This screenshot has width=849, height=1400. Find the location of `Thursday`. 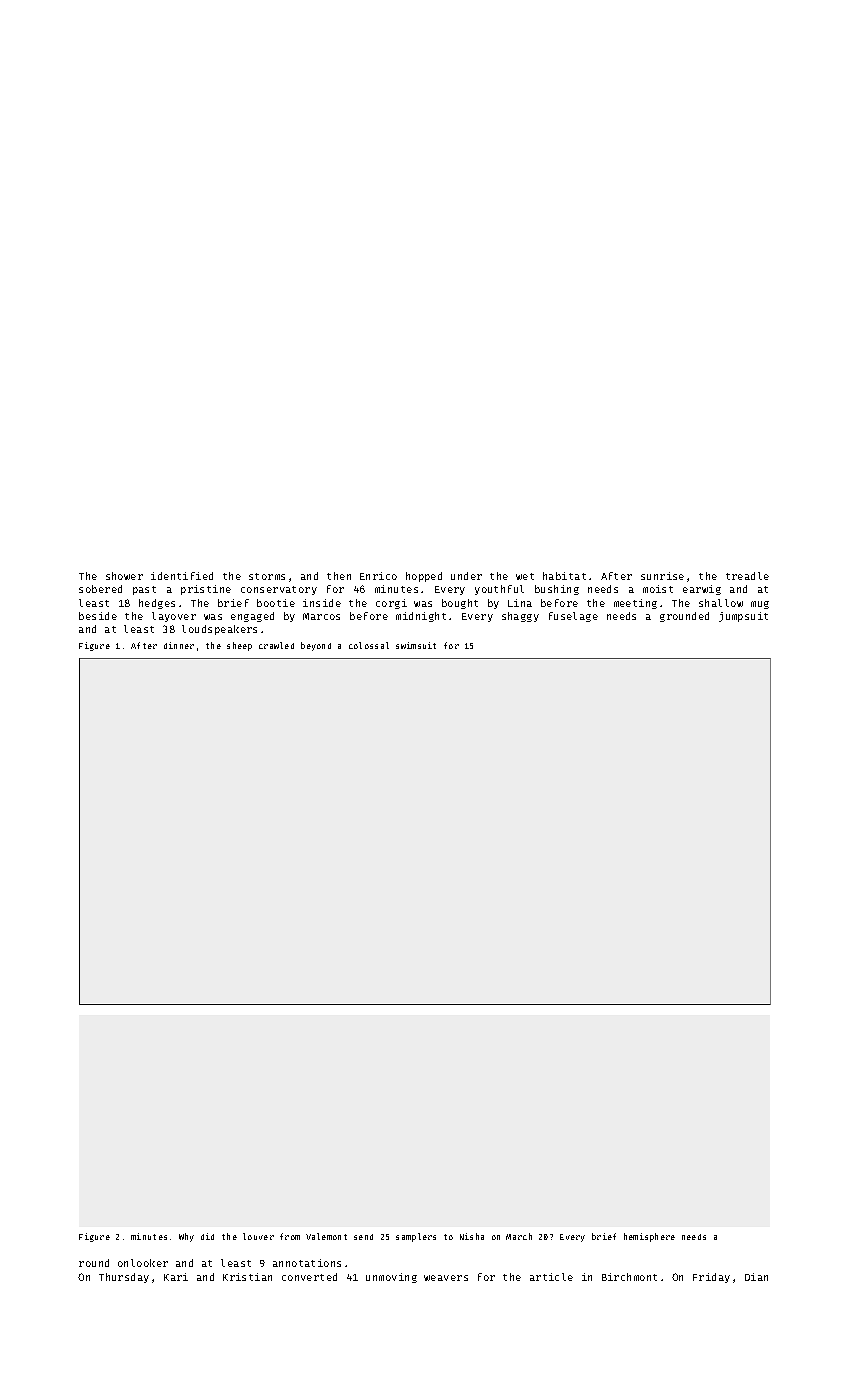

Thursday is located at coordinates (124, 1278).
